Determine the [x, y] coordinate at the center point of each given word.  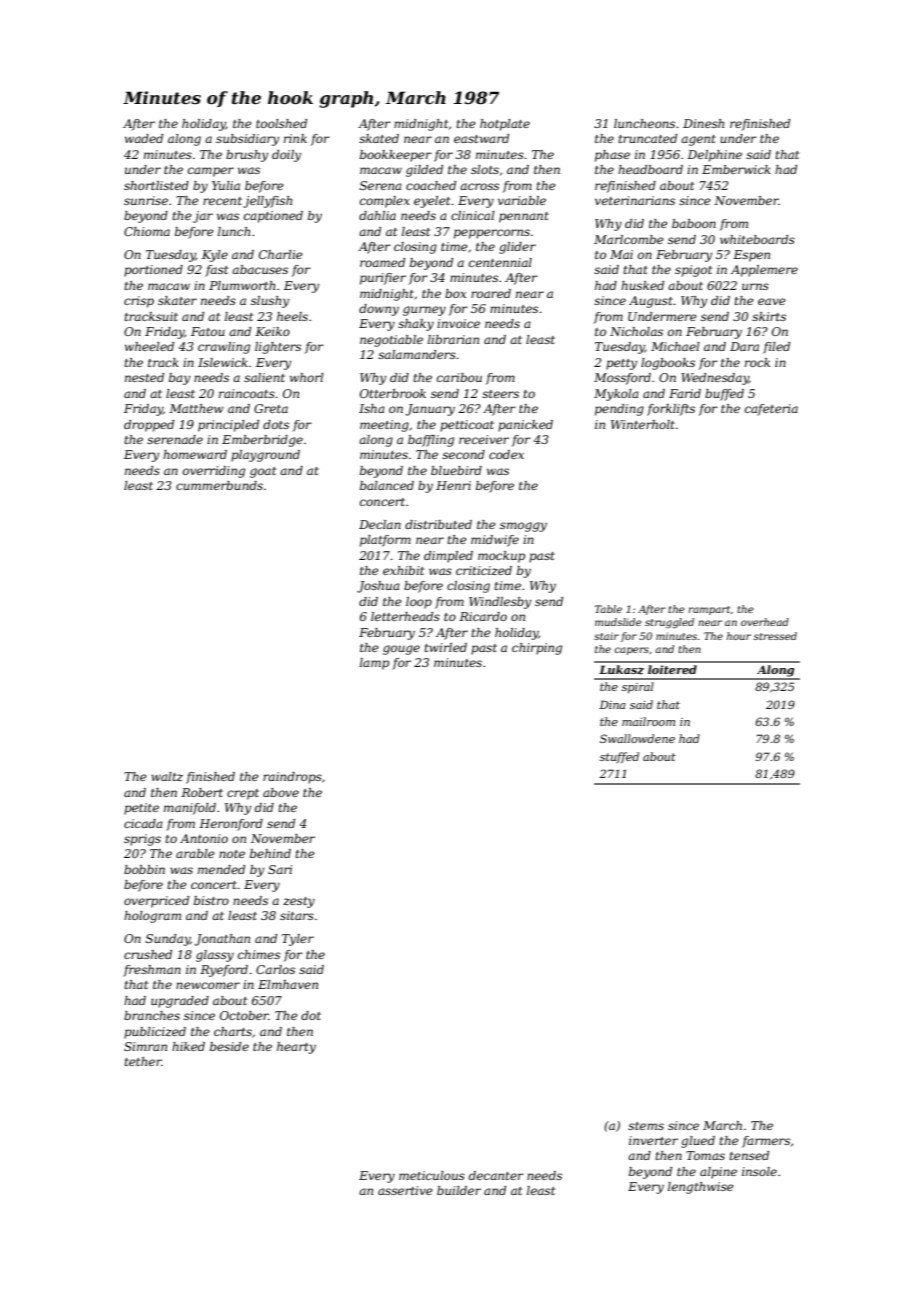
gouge [401, 650]
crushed [148, 954]
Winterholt [643, 424]
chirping [537, 649]
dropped [149, 426]
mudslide [618, 622]
